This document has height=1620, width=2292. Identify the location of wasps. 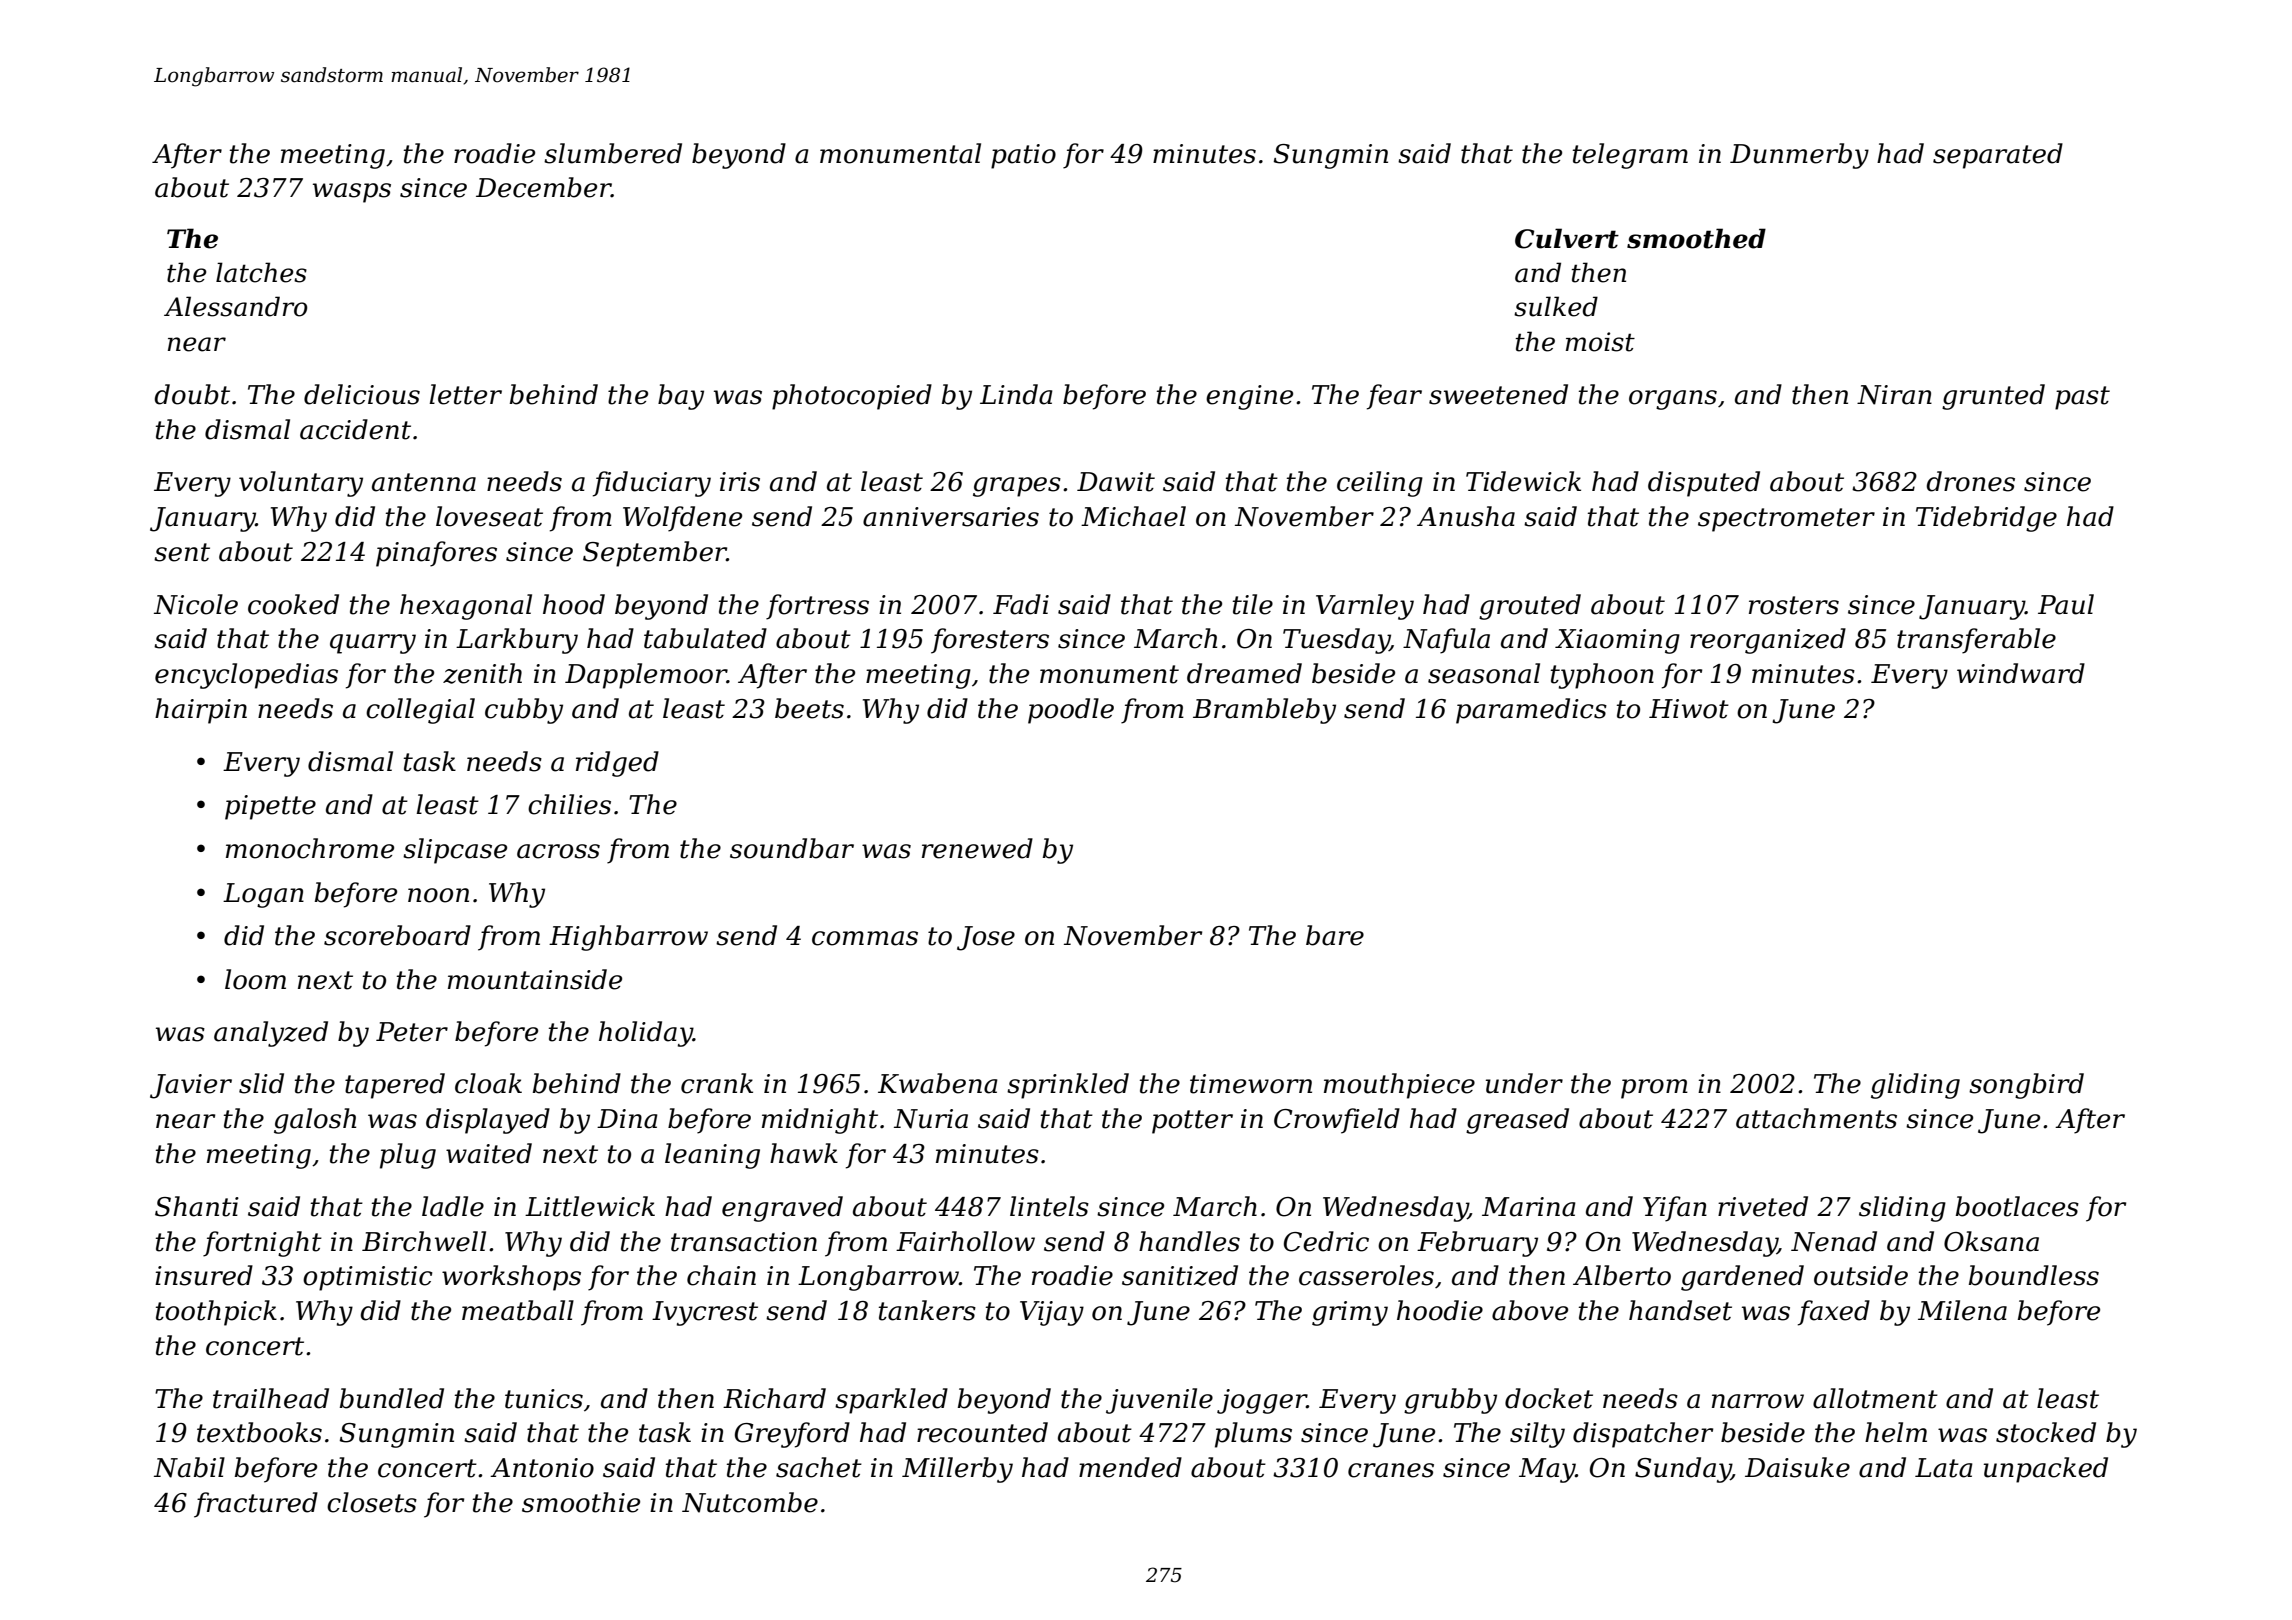
(352, 193).
